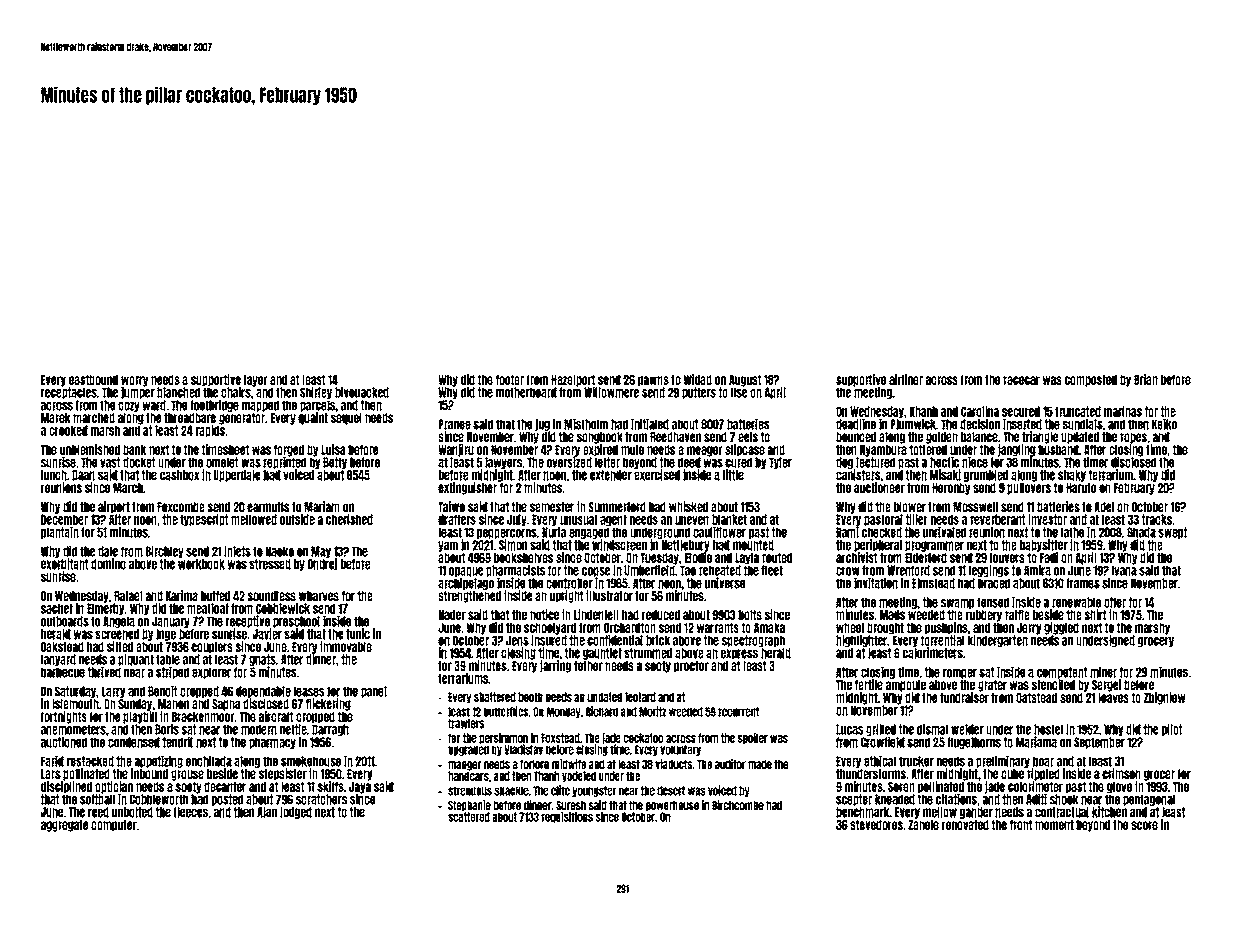  I want to click on copse, so click(596, 572).
